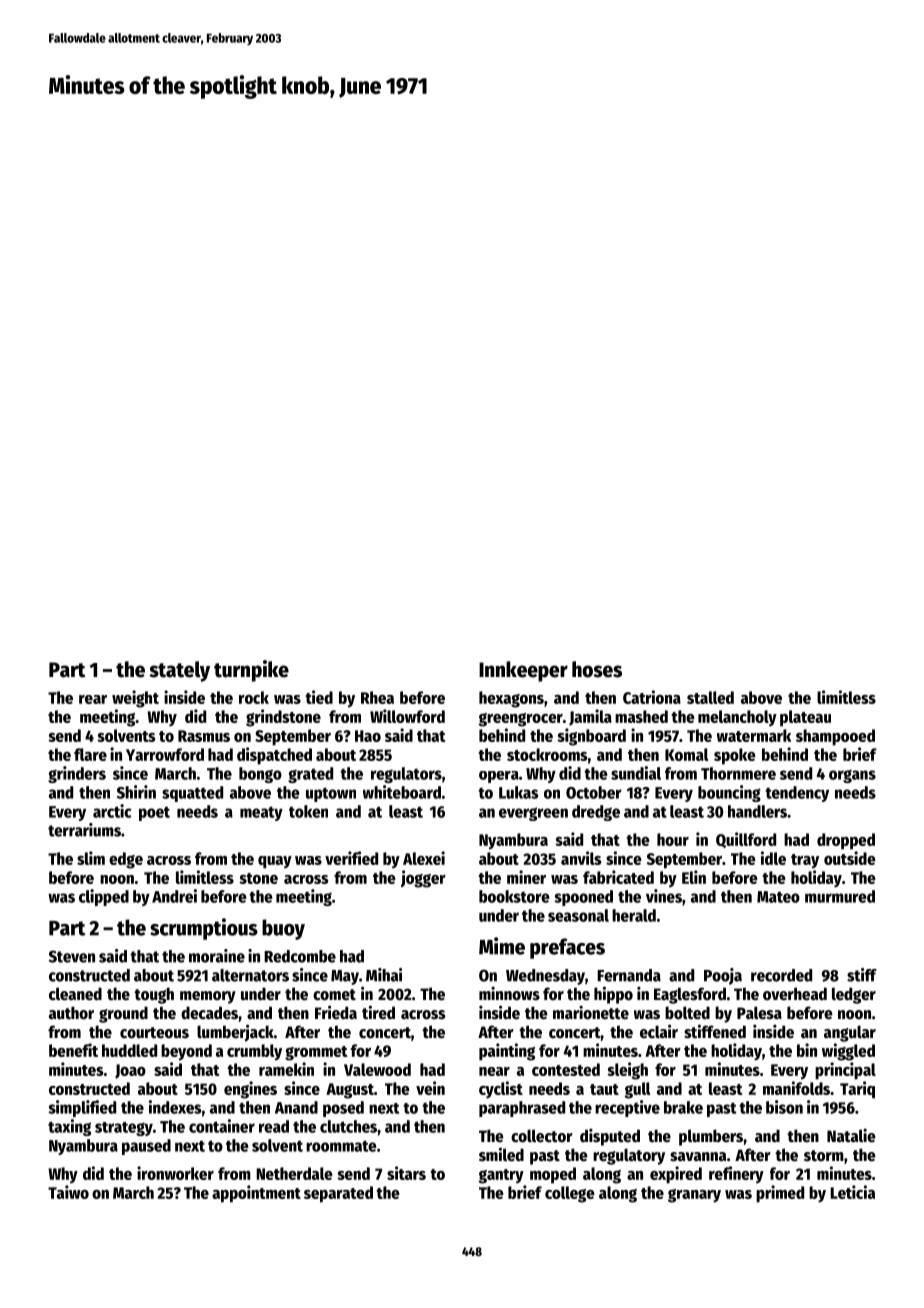 This screenshot has width=924, height=1308. I want to click on Hao, so click(368, 736).
